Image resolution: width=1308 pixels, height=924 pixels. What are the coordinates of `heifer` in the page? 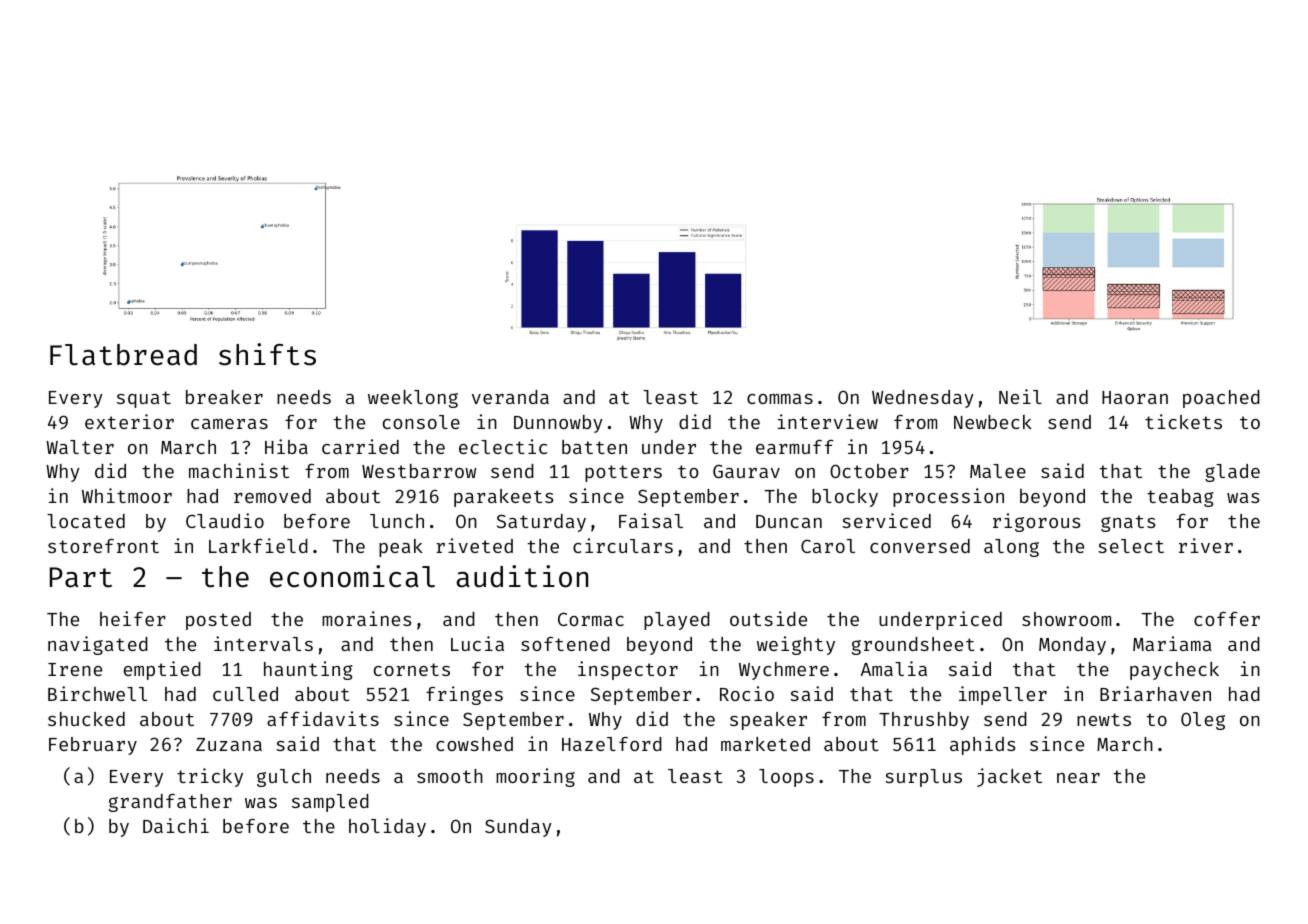 It's located at (133, 618).
